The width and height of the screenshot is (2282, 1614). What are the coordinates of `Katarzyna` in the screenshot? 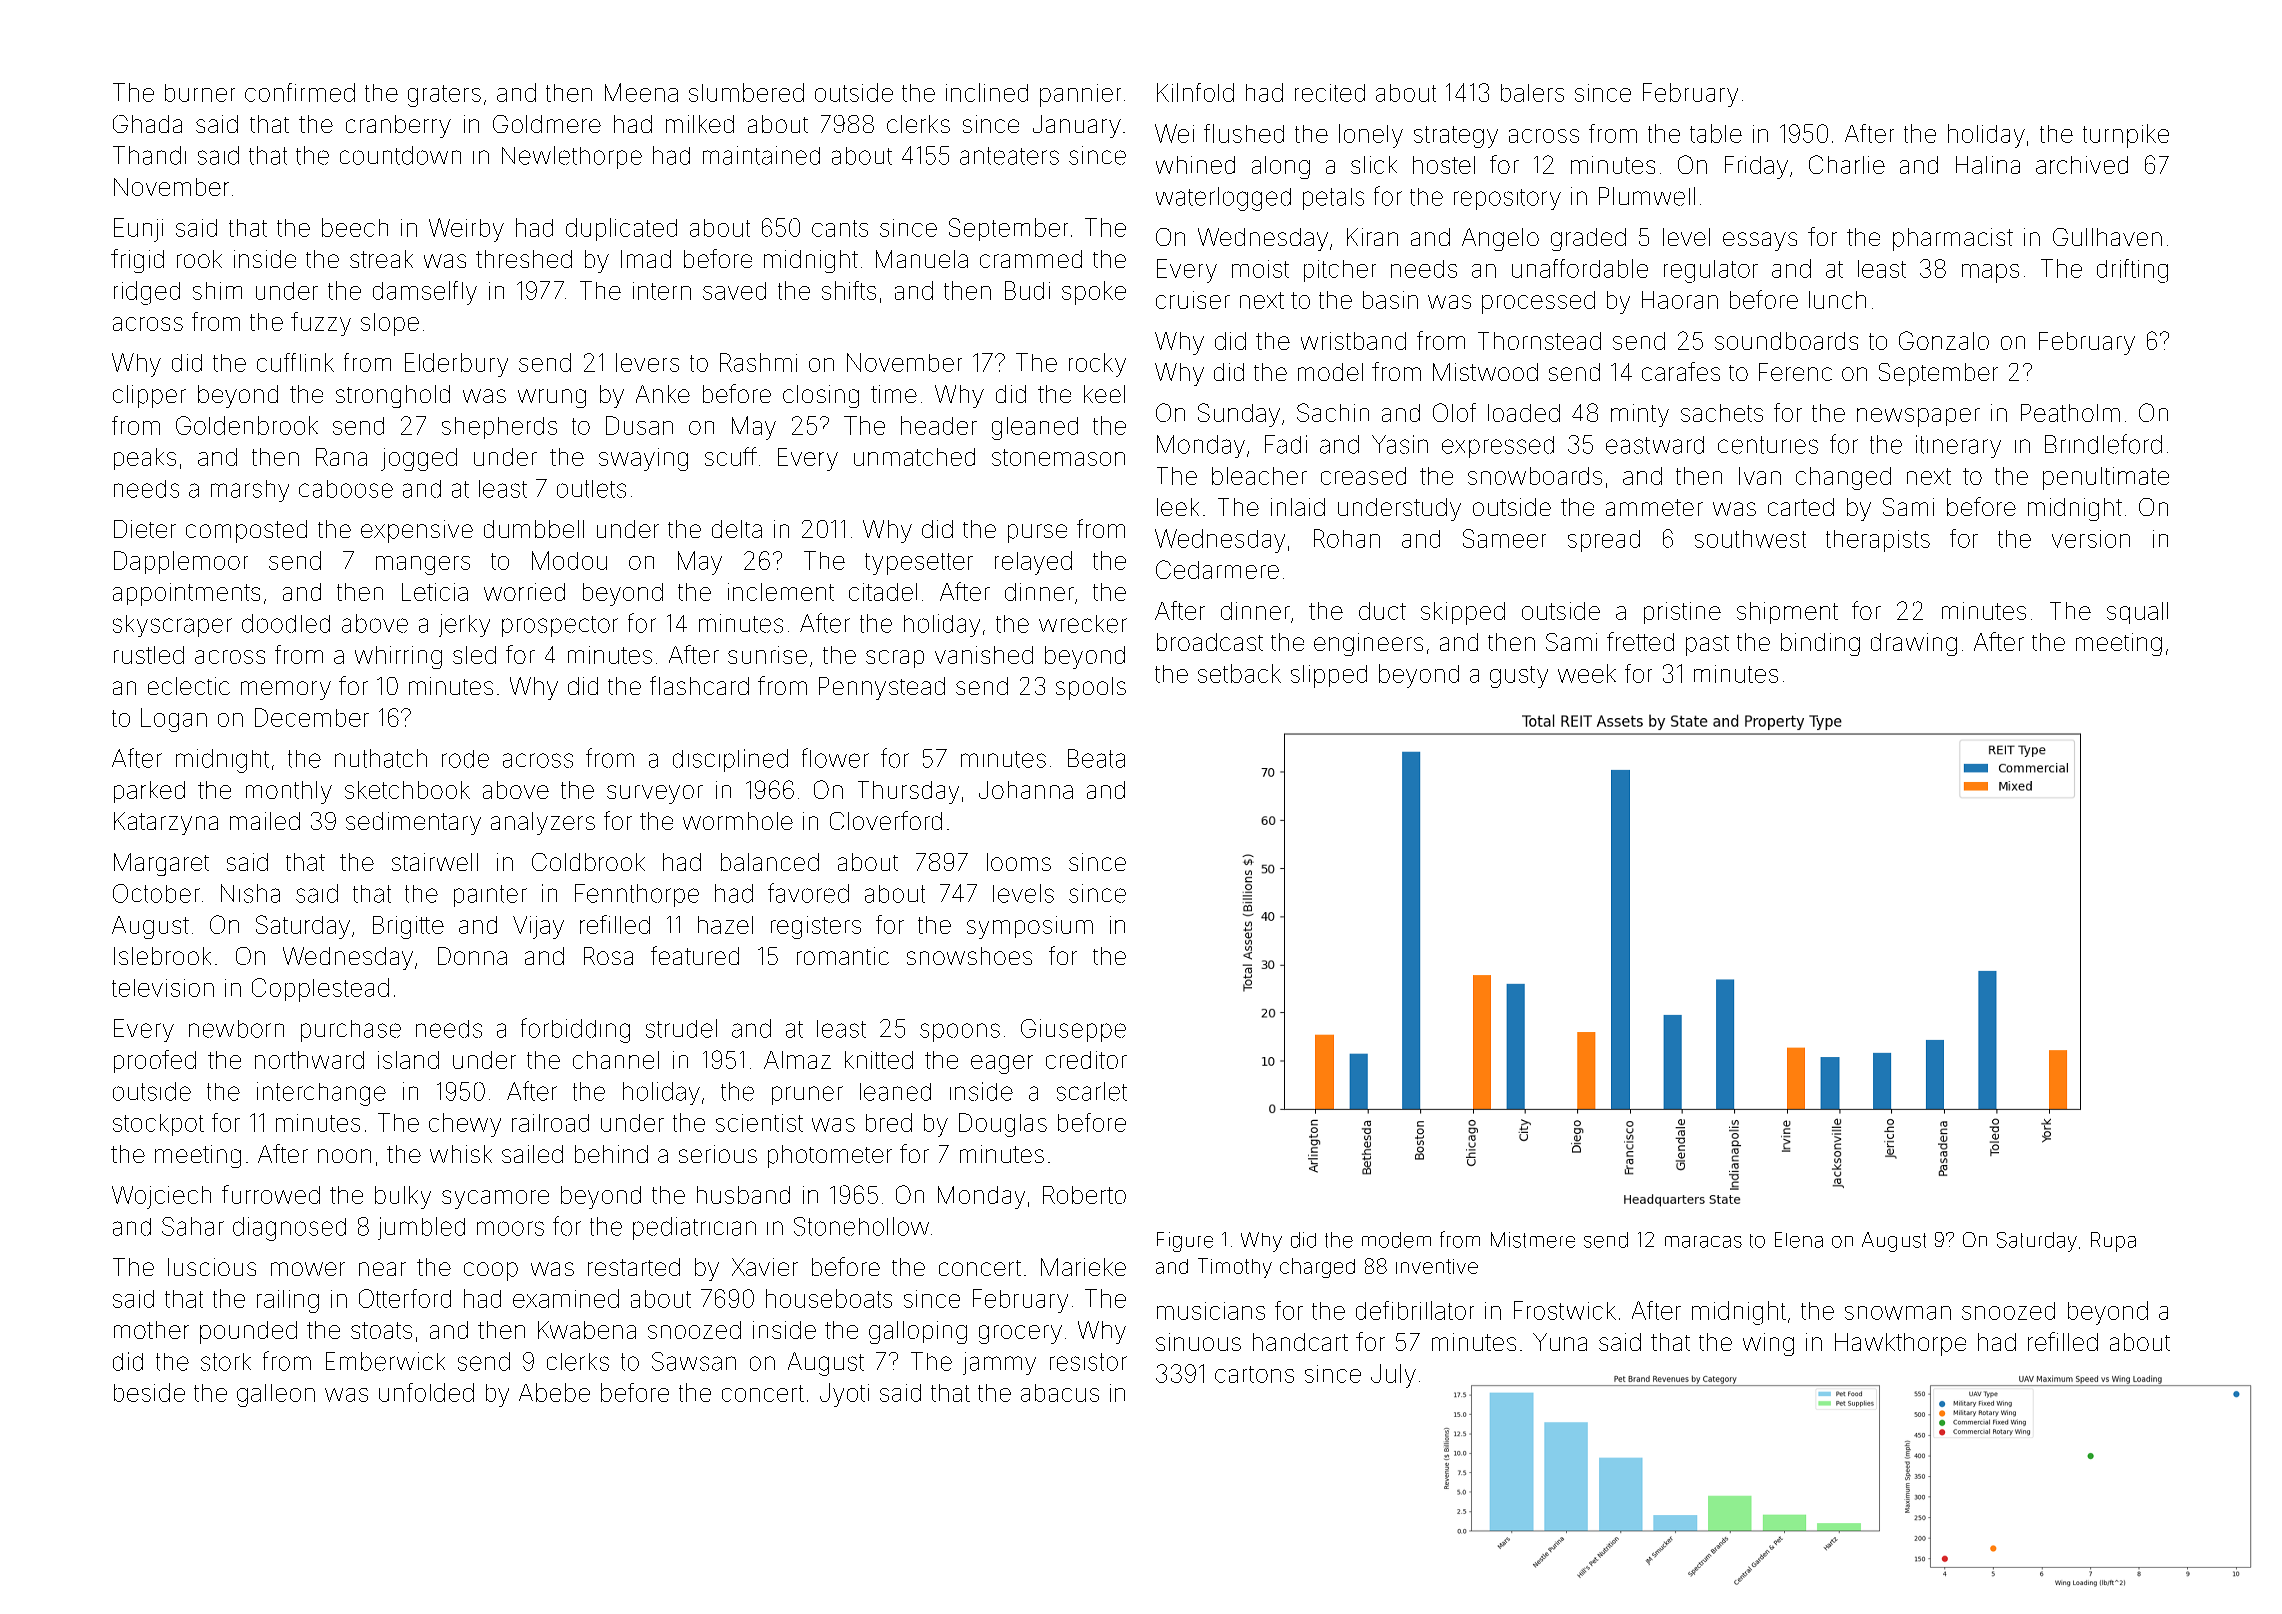 It's located at (166, 823).
